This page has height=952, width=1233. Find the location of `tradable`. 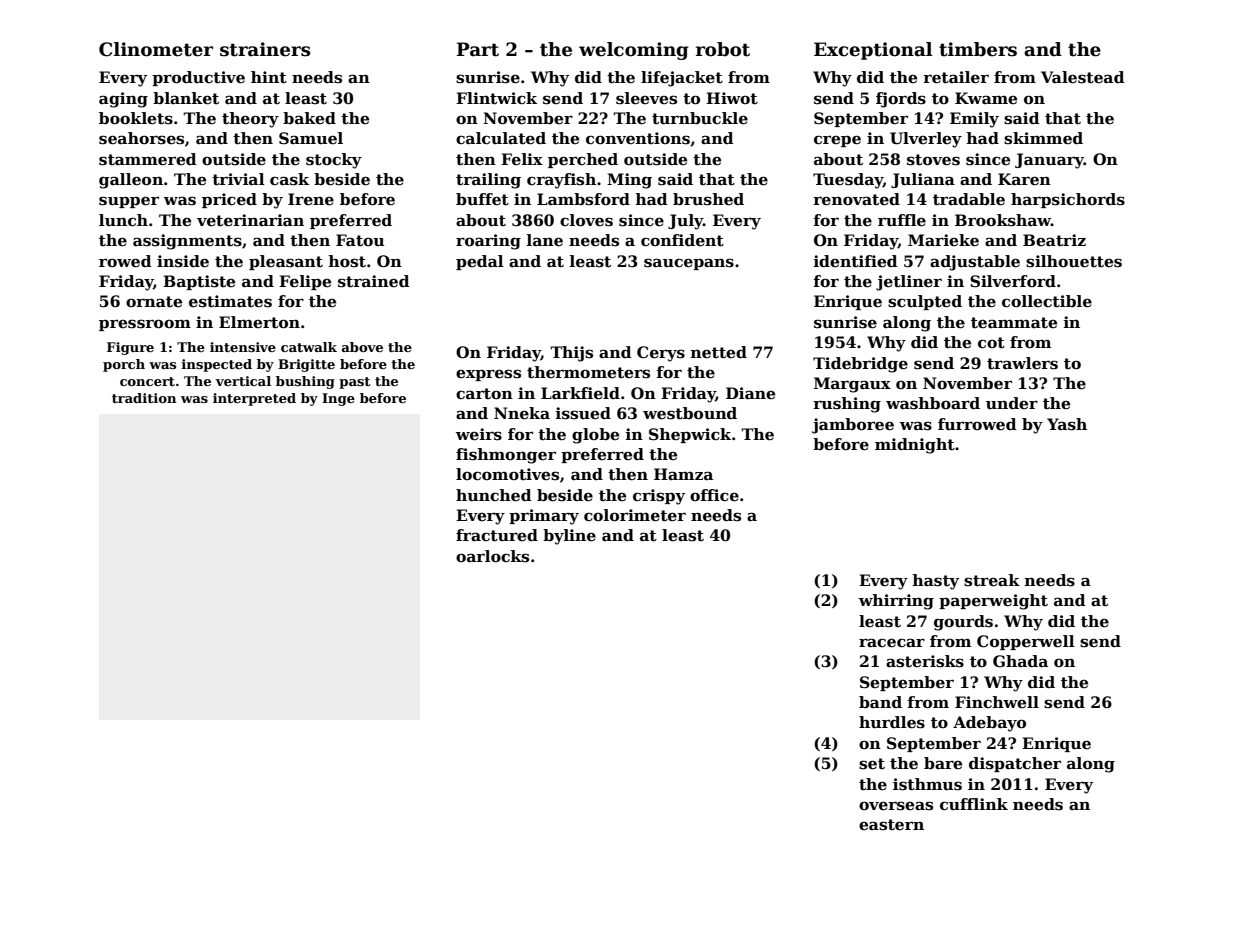

tradable is located at coordinates (969, 199).
